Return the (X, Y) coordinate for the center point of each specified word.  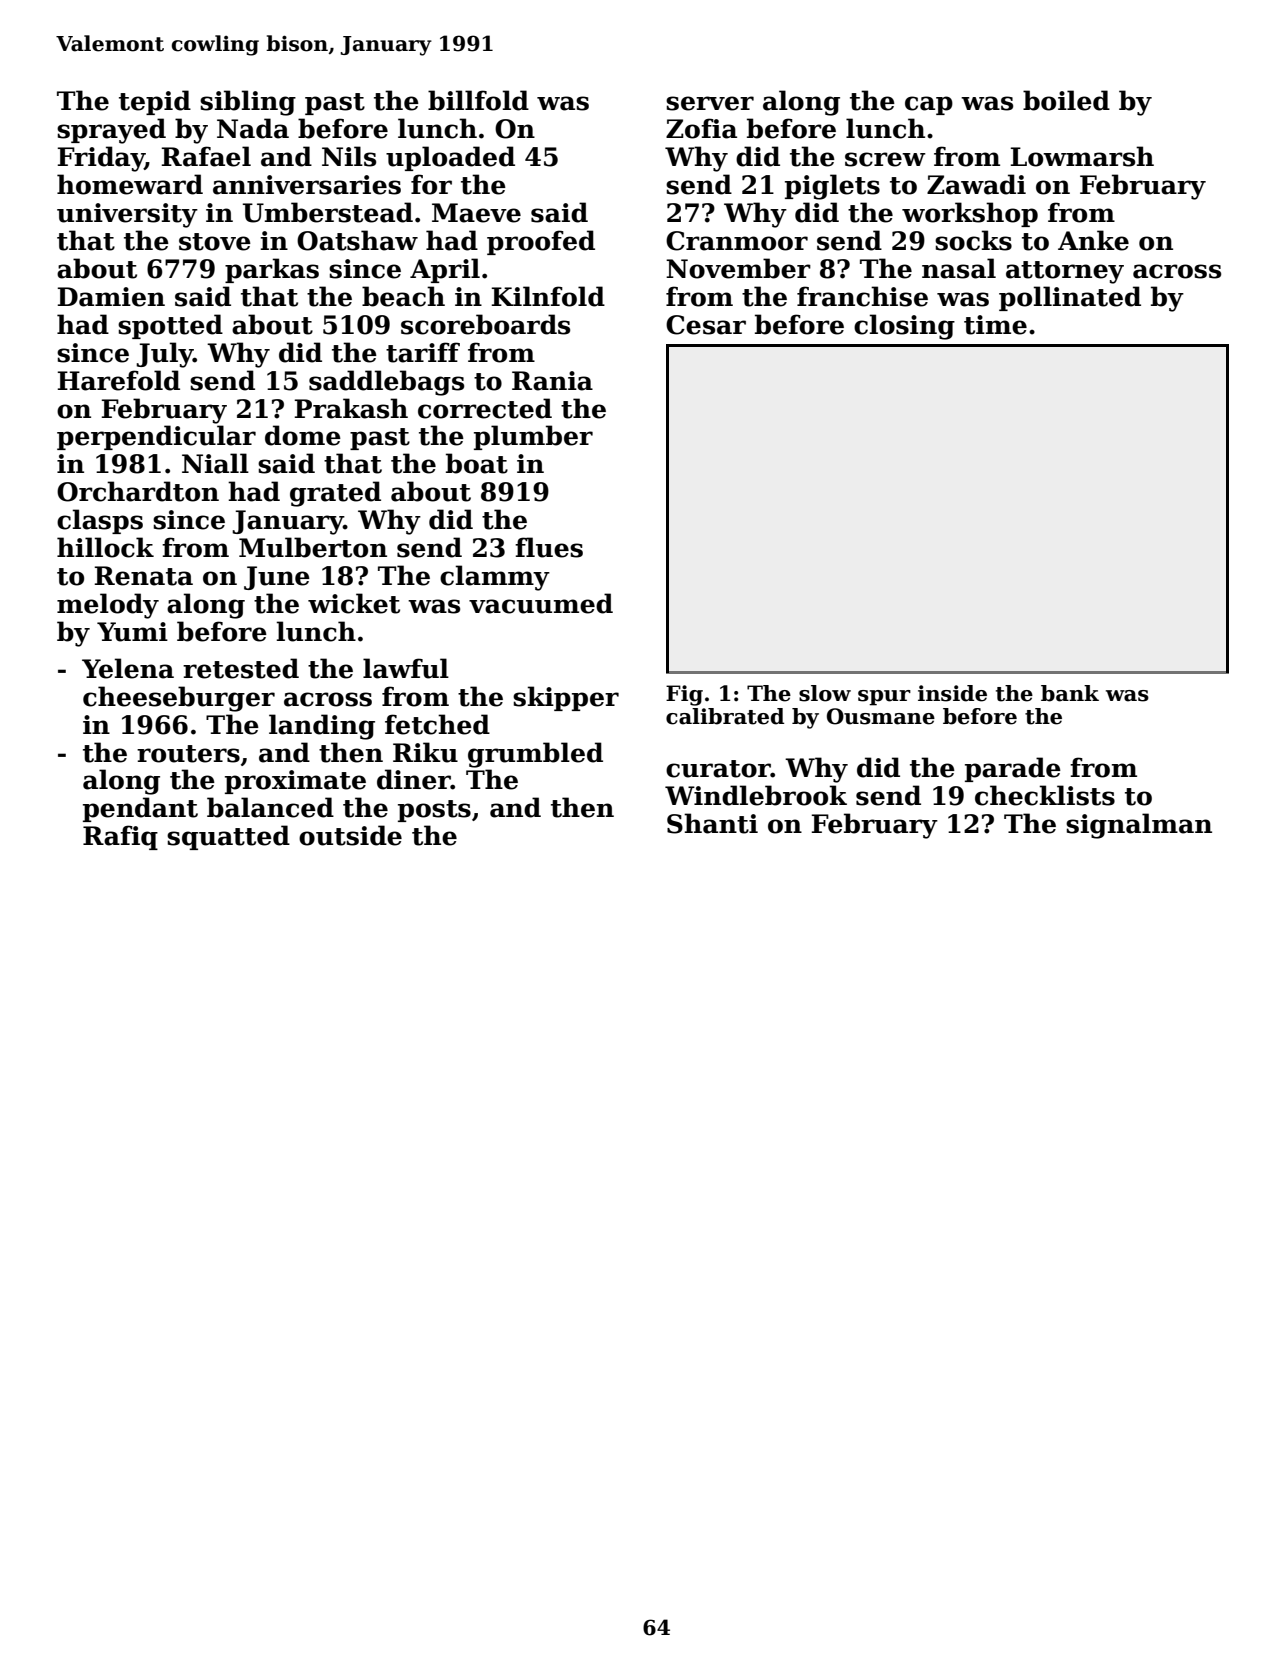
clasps (100, 521)
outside (350, 835)
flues (549, 547)
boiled (1066, 100)
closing (904, 327)
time (995, 325)
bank (1070, 693)
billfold (478, 100)
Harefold (119, 380)
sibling (248, 103)
